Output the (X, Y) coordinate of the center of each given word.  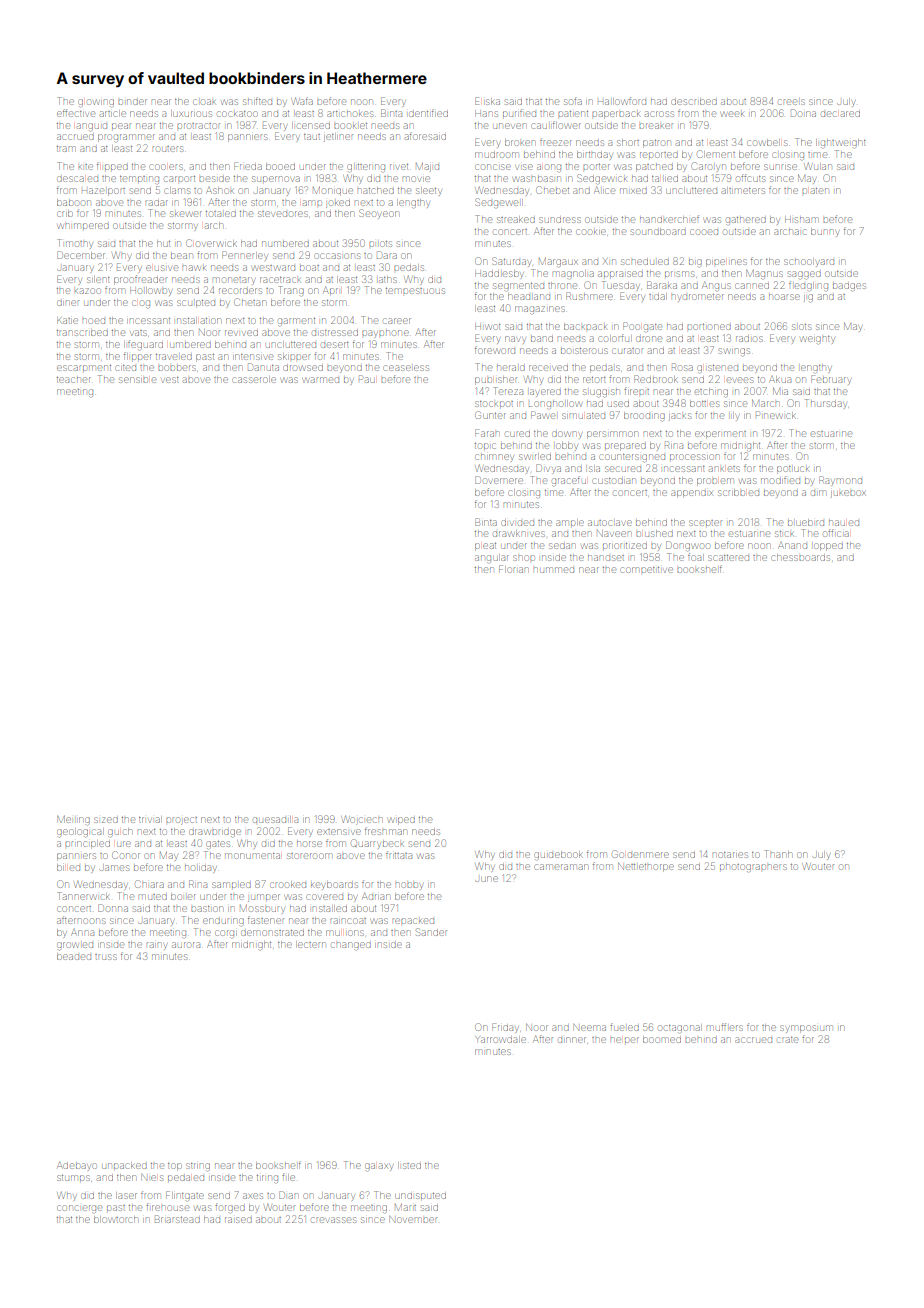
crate (788, 1040)
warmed (321, 380)
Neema (589, 1027)
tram (66, 149)
